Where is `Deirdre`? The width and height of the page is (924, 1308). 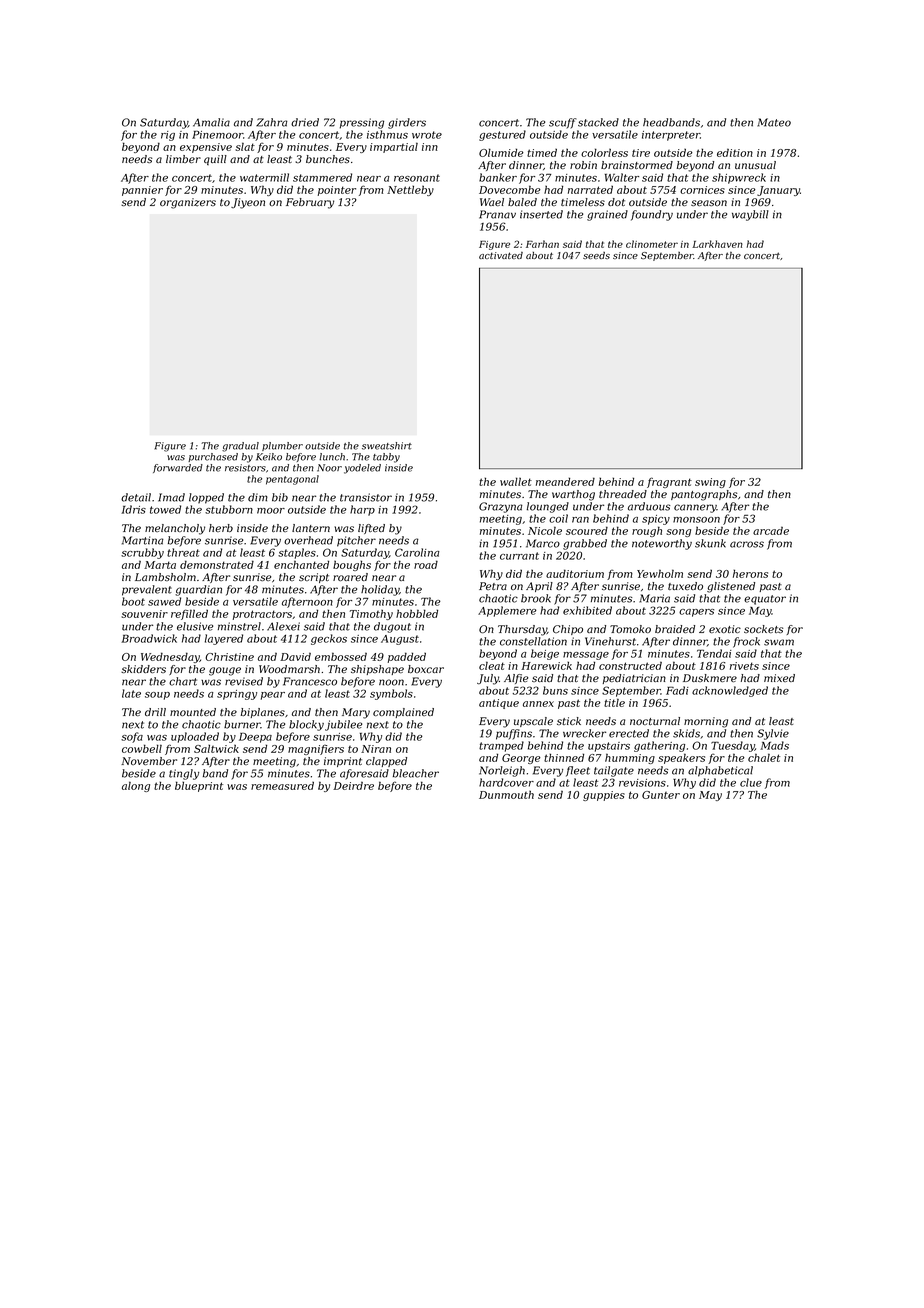 Deirdre is located at coordinates (353, 785).
